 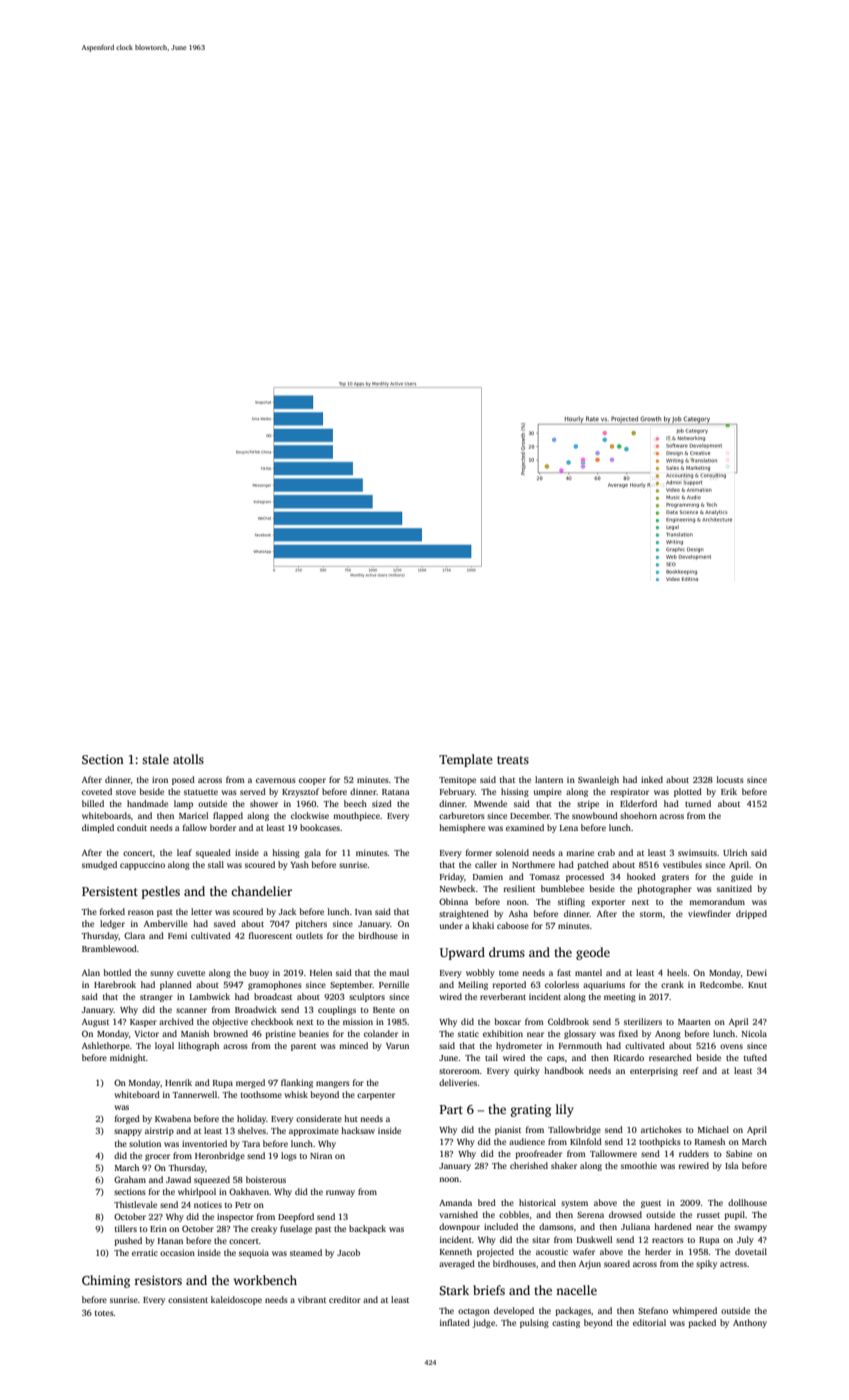 I want to click on inflated, so click(x=455, y=1322).
